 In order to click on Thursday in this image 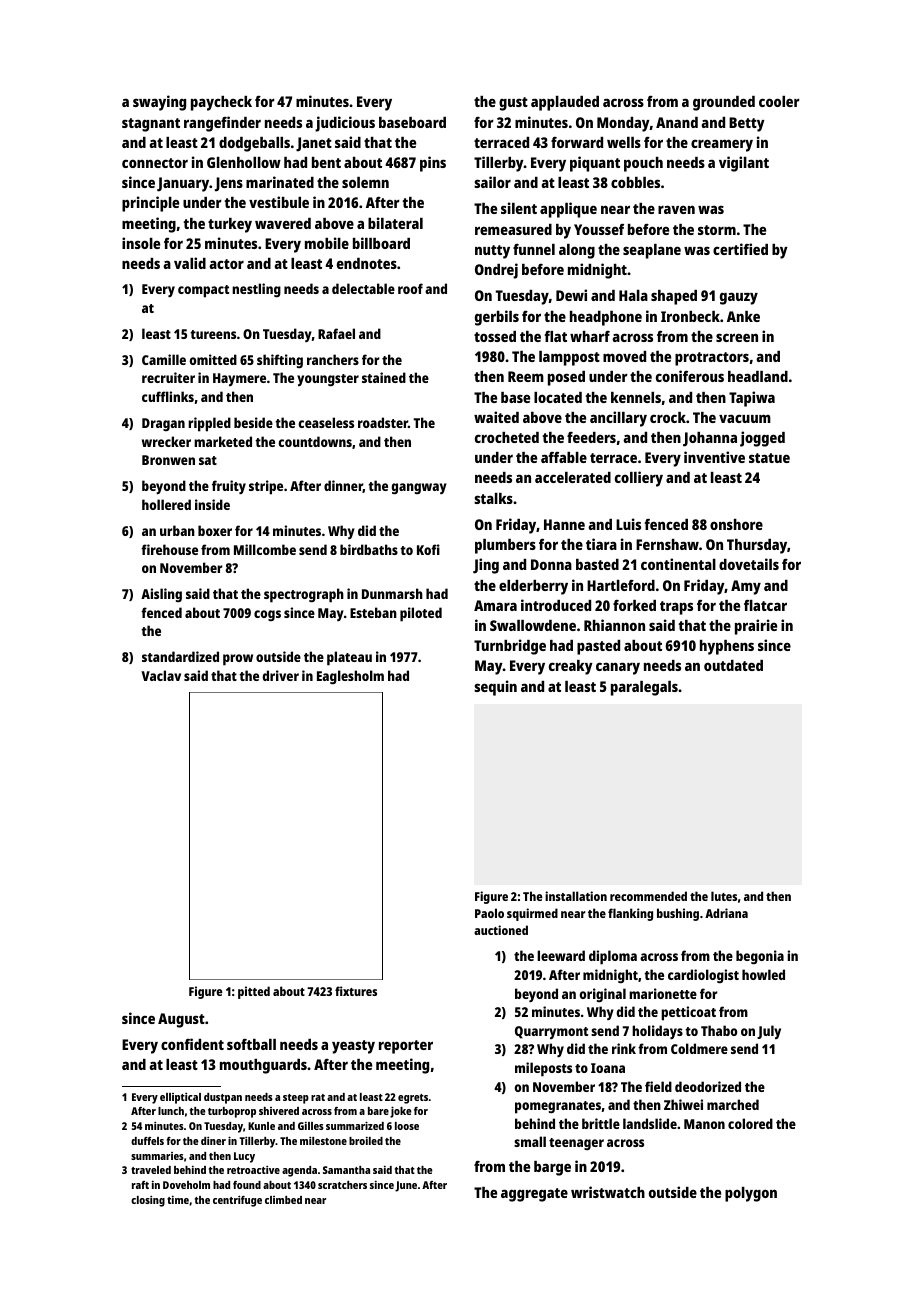, I will do `click(757, 546)`.
